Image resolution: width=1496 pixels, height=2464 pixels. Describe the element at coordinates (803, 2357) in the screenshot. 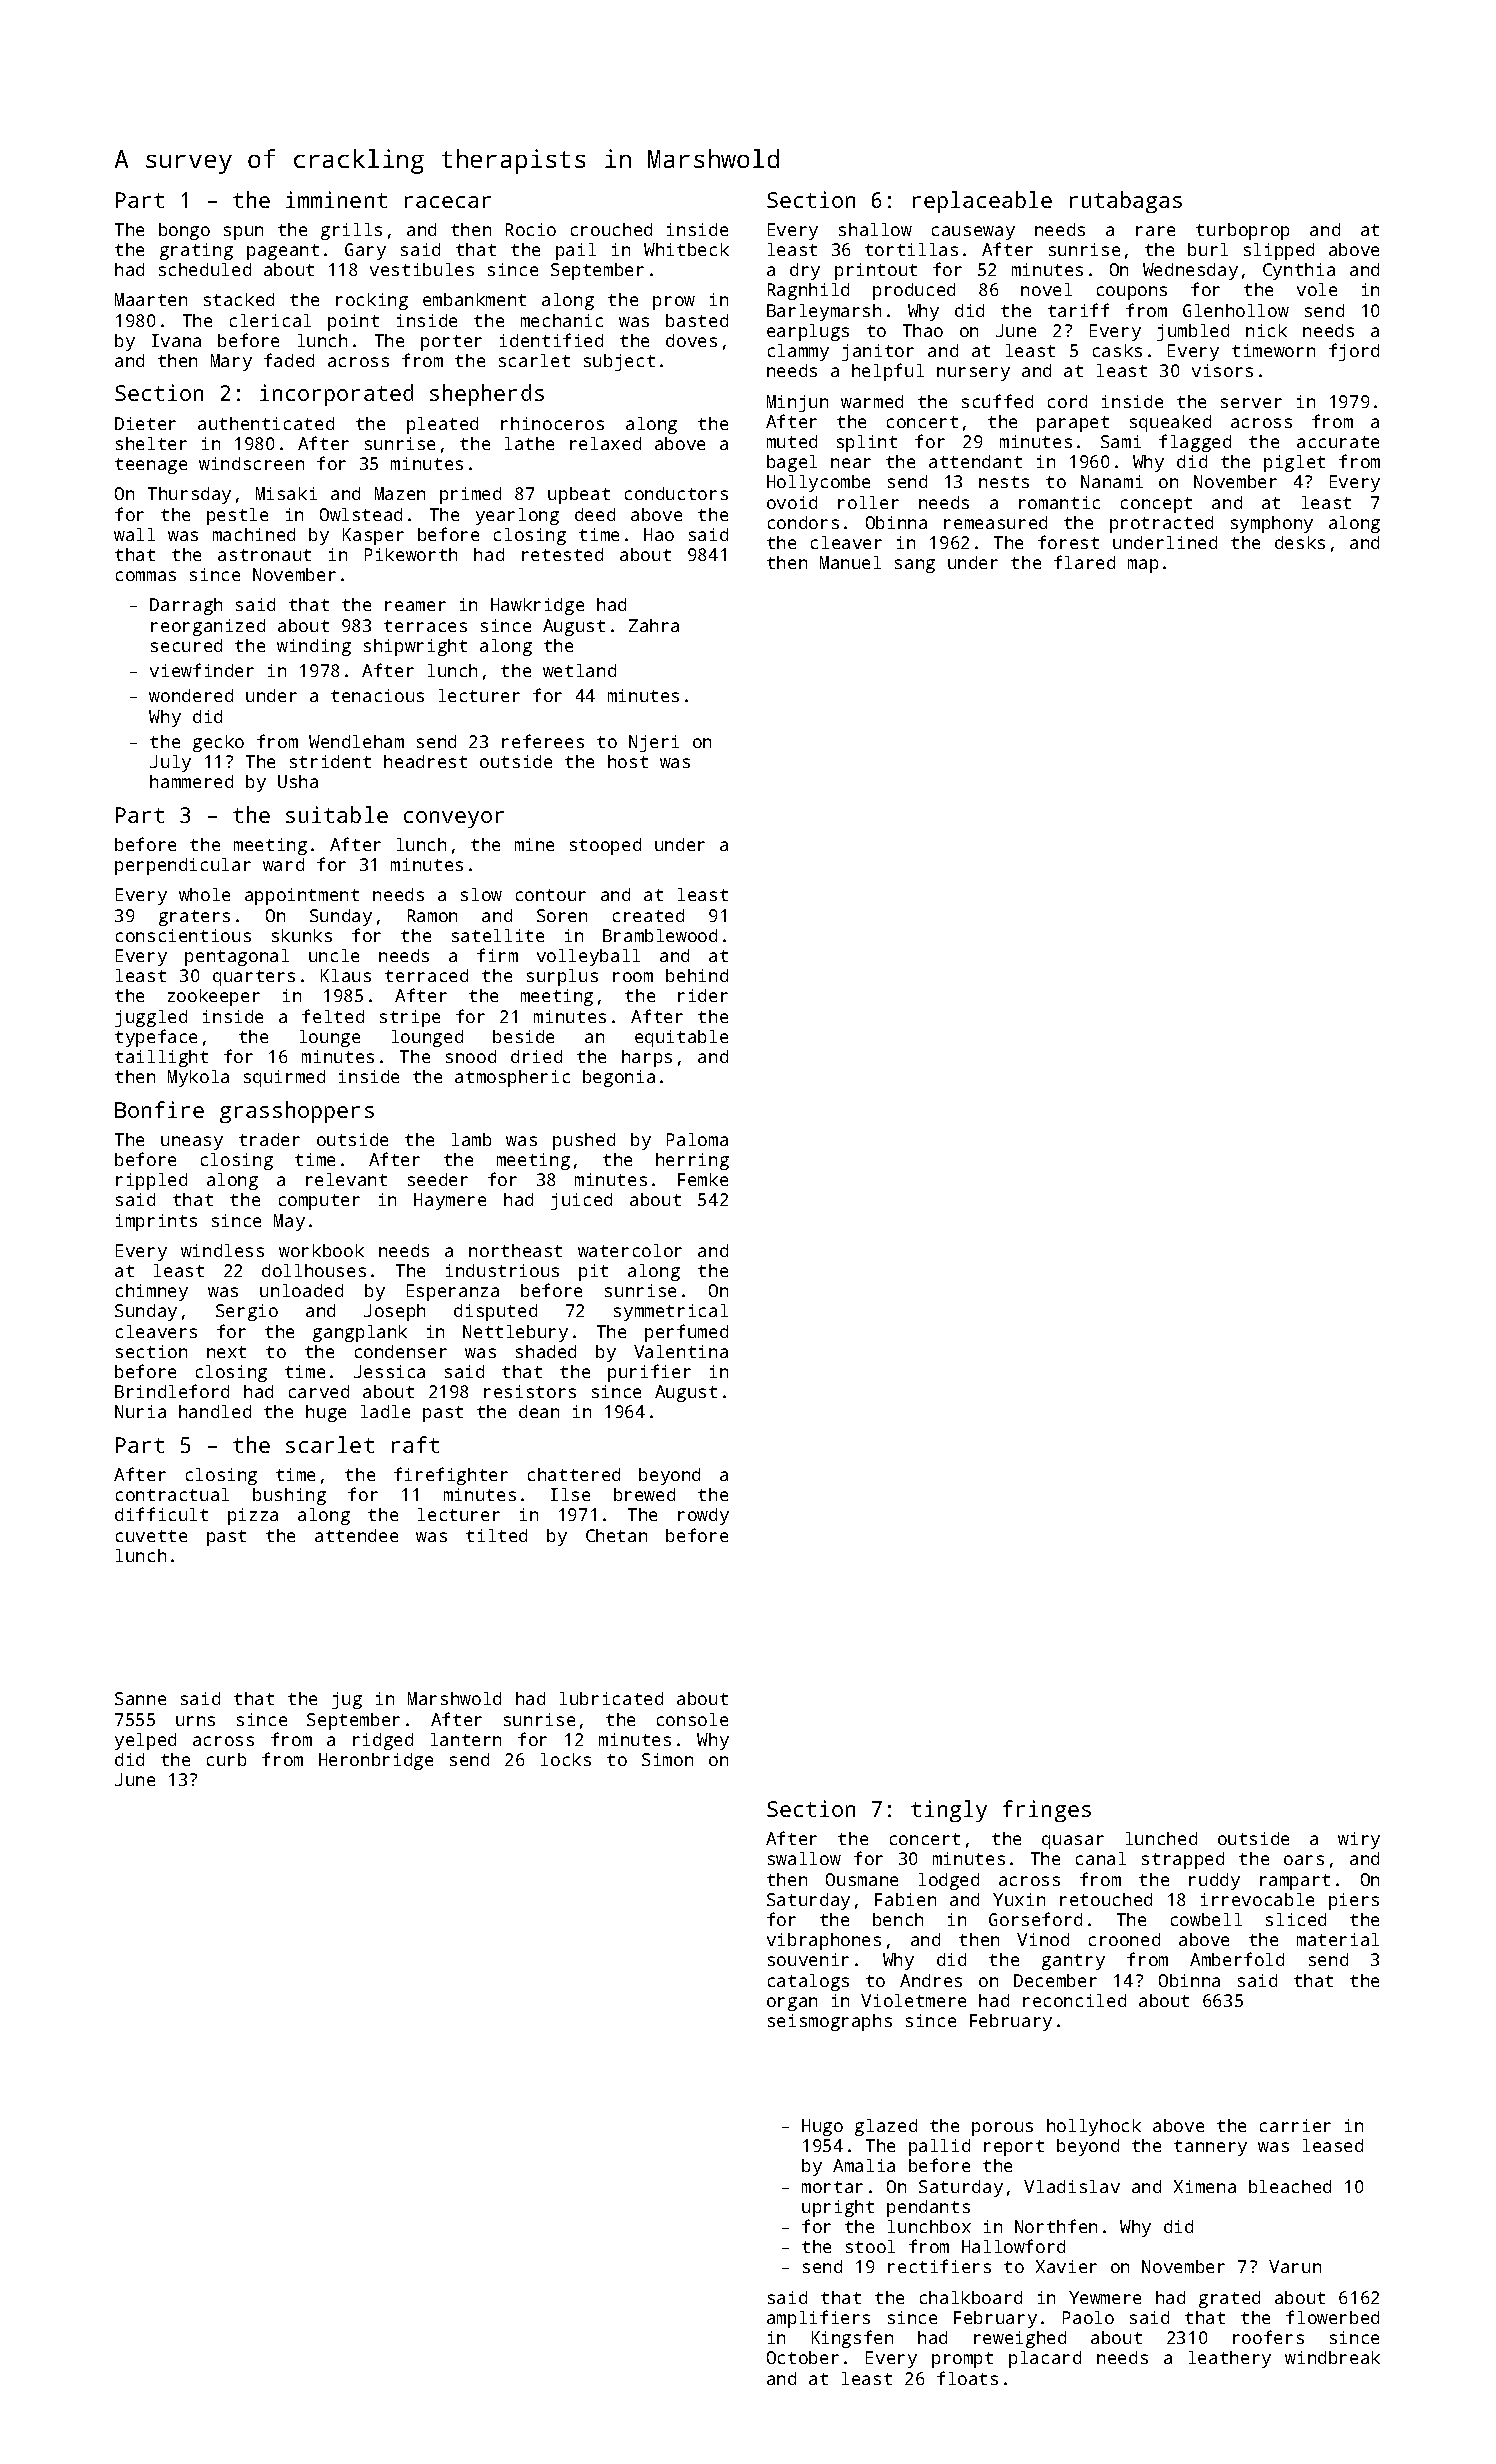

I see `October` at that location.
